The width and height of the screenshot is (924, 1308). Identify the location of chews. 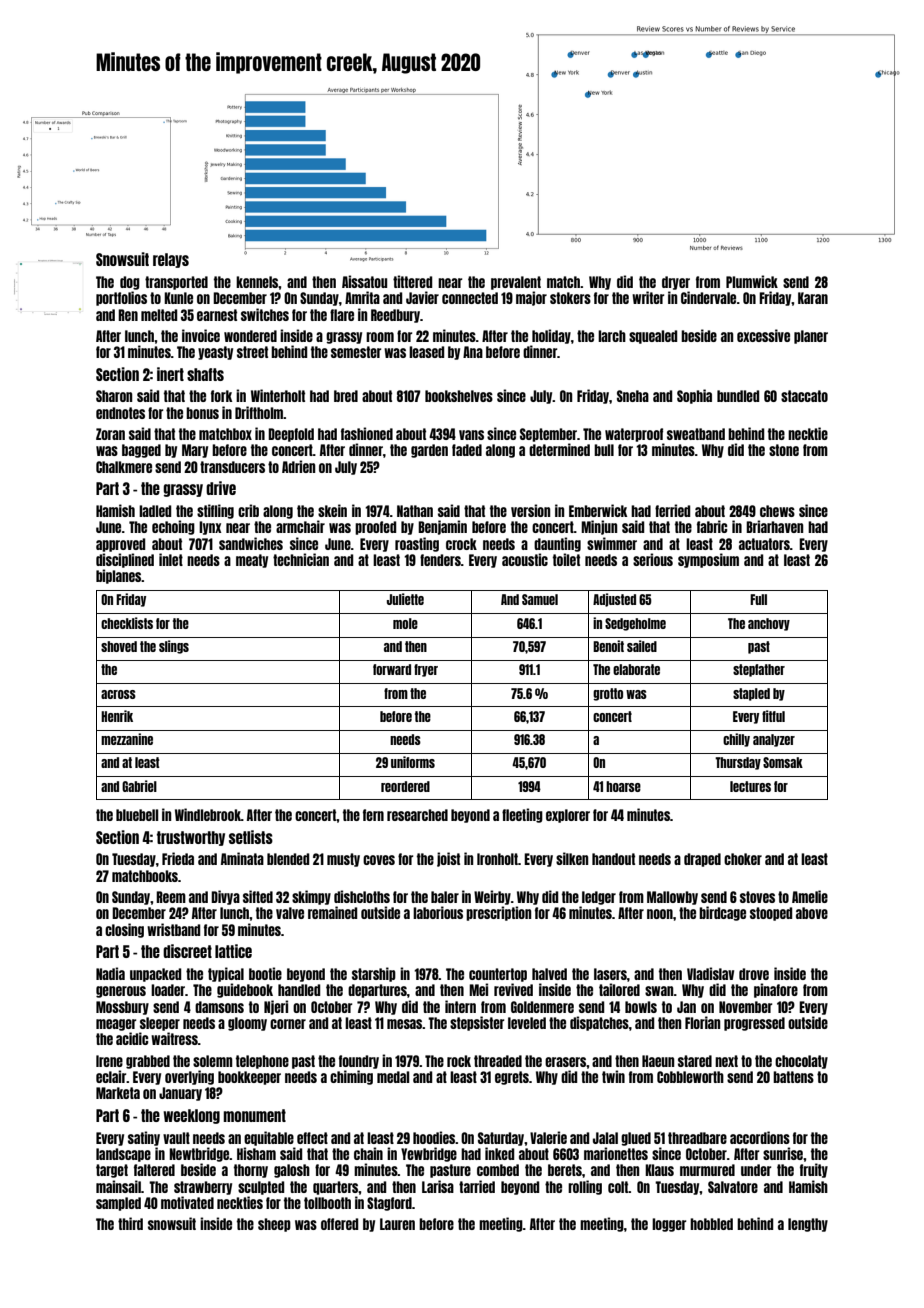
(777, 511).
